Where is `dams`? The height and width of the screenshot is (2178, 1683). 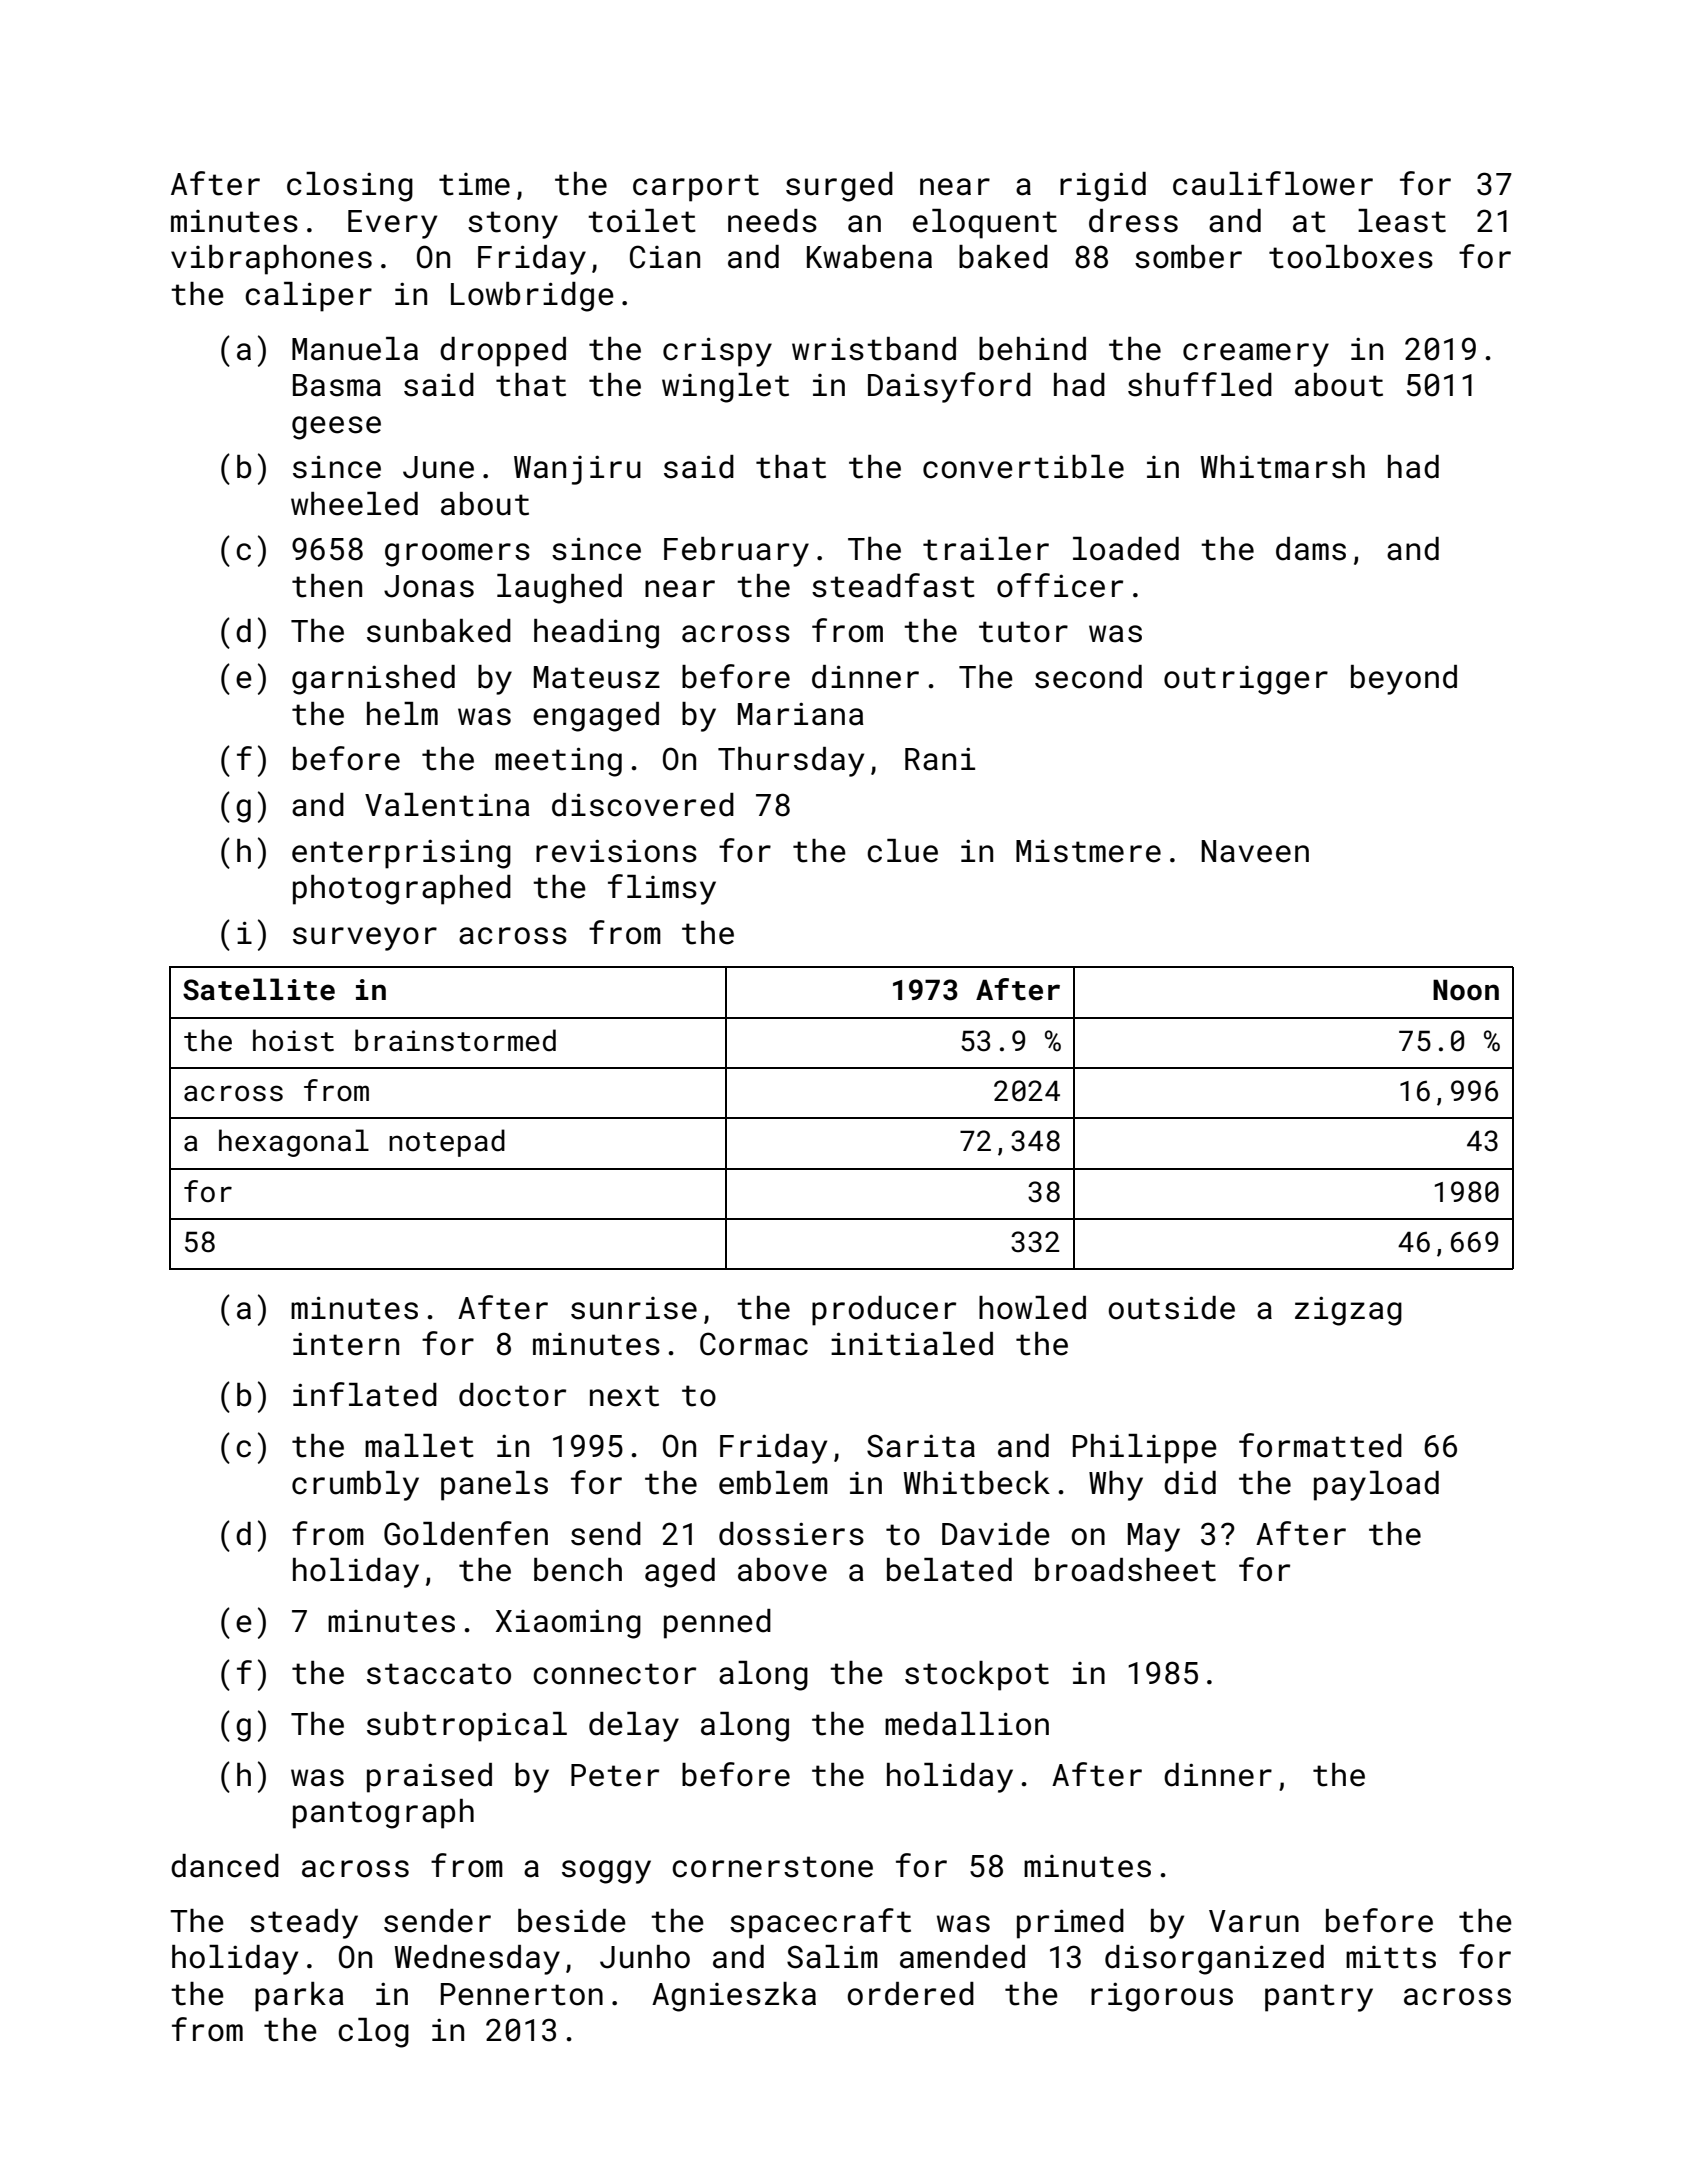 dams is located at coordinates (1311, 549).
